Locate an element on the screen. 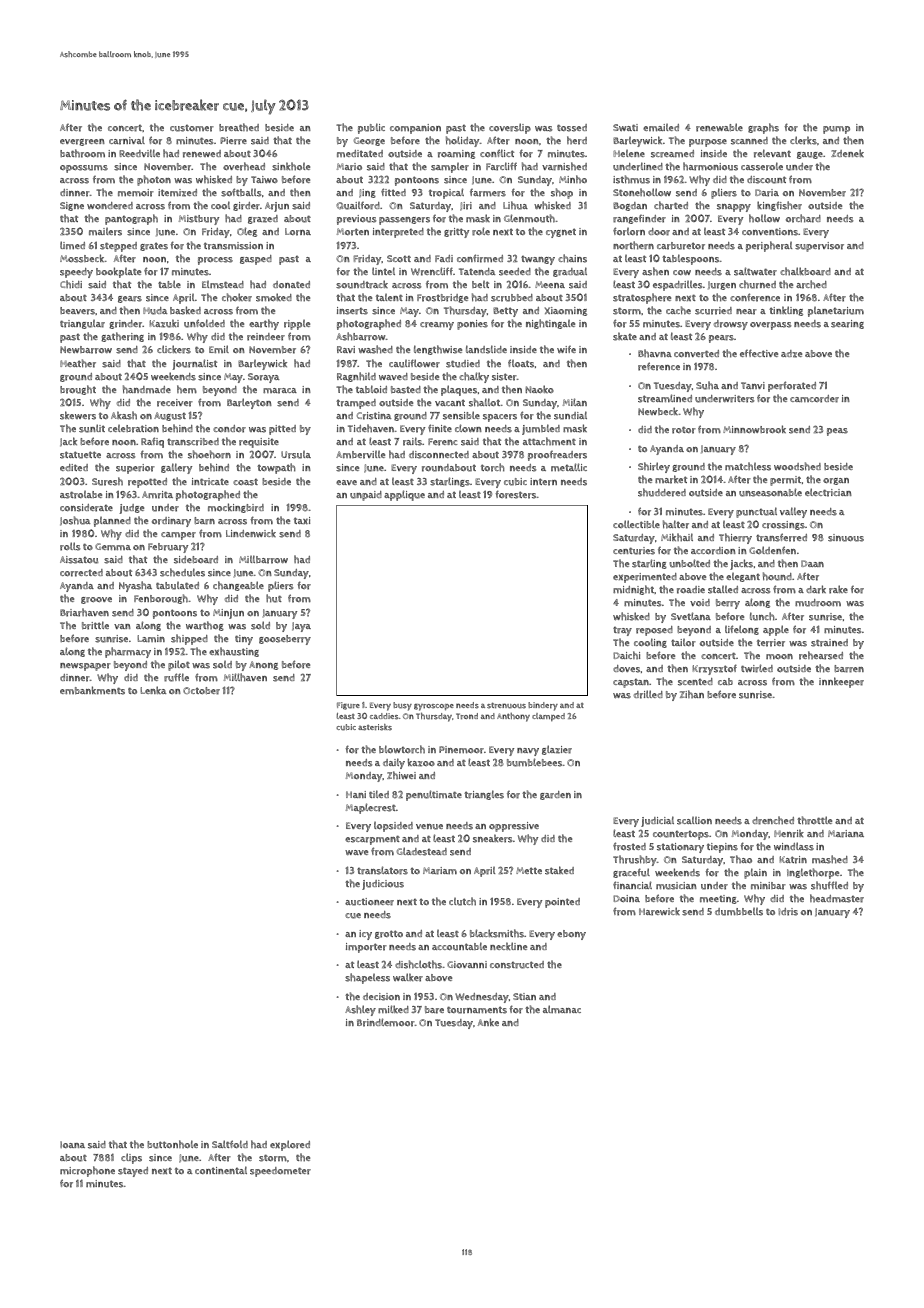 The image size is (924, 1308). cygnet is located at coordinates (561, 233).
